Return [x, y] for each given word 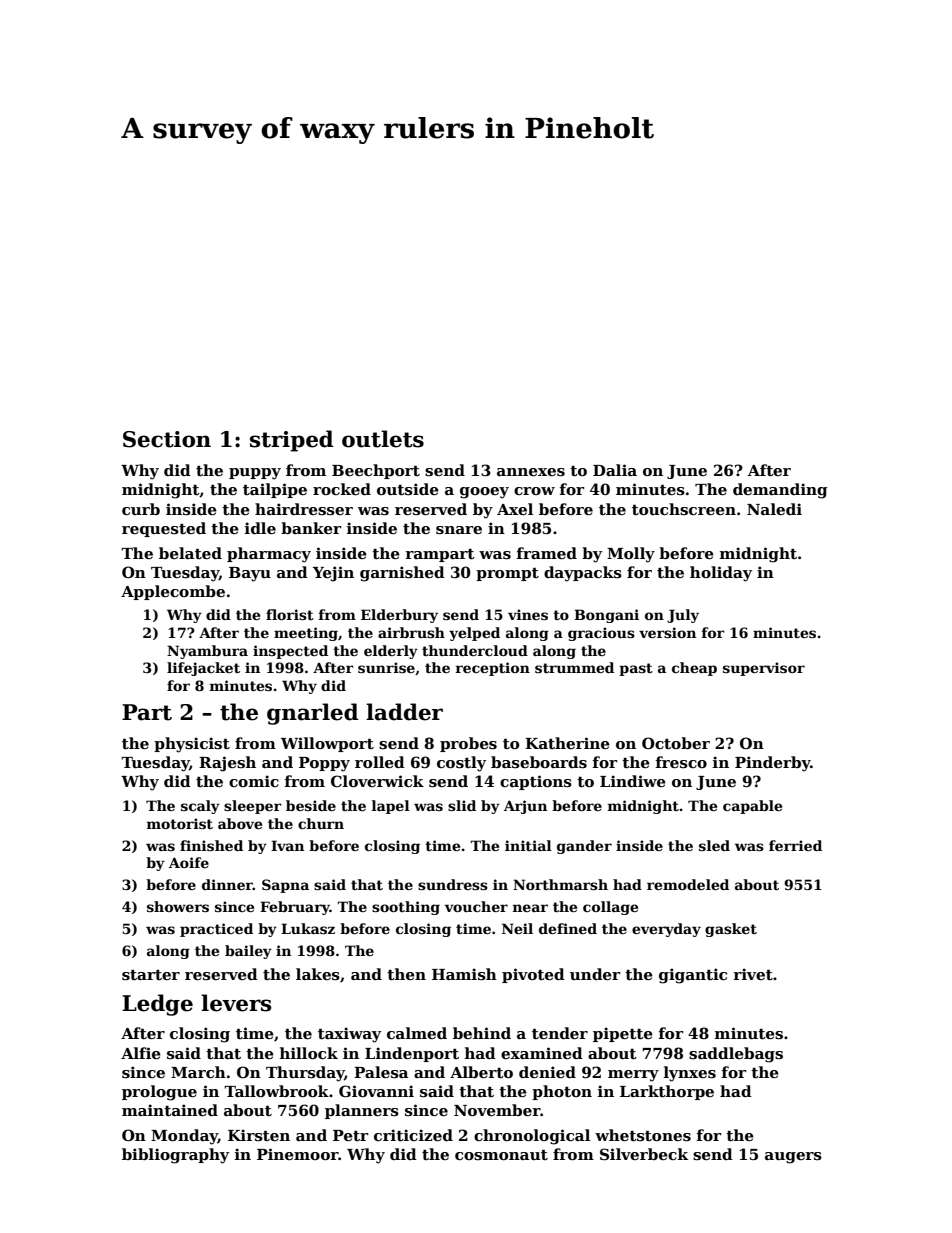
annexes [531, 472]
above [240, 823]
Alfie [141, 1053]
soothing [406, 908]
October [676, 743]
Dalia [615, 470]
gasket [731, 930]
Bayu [250, 574]
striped [291, 441]
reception [493, 669]
